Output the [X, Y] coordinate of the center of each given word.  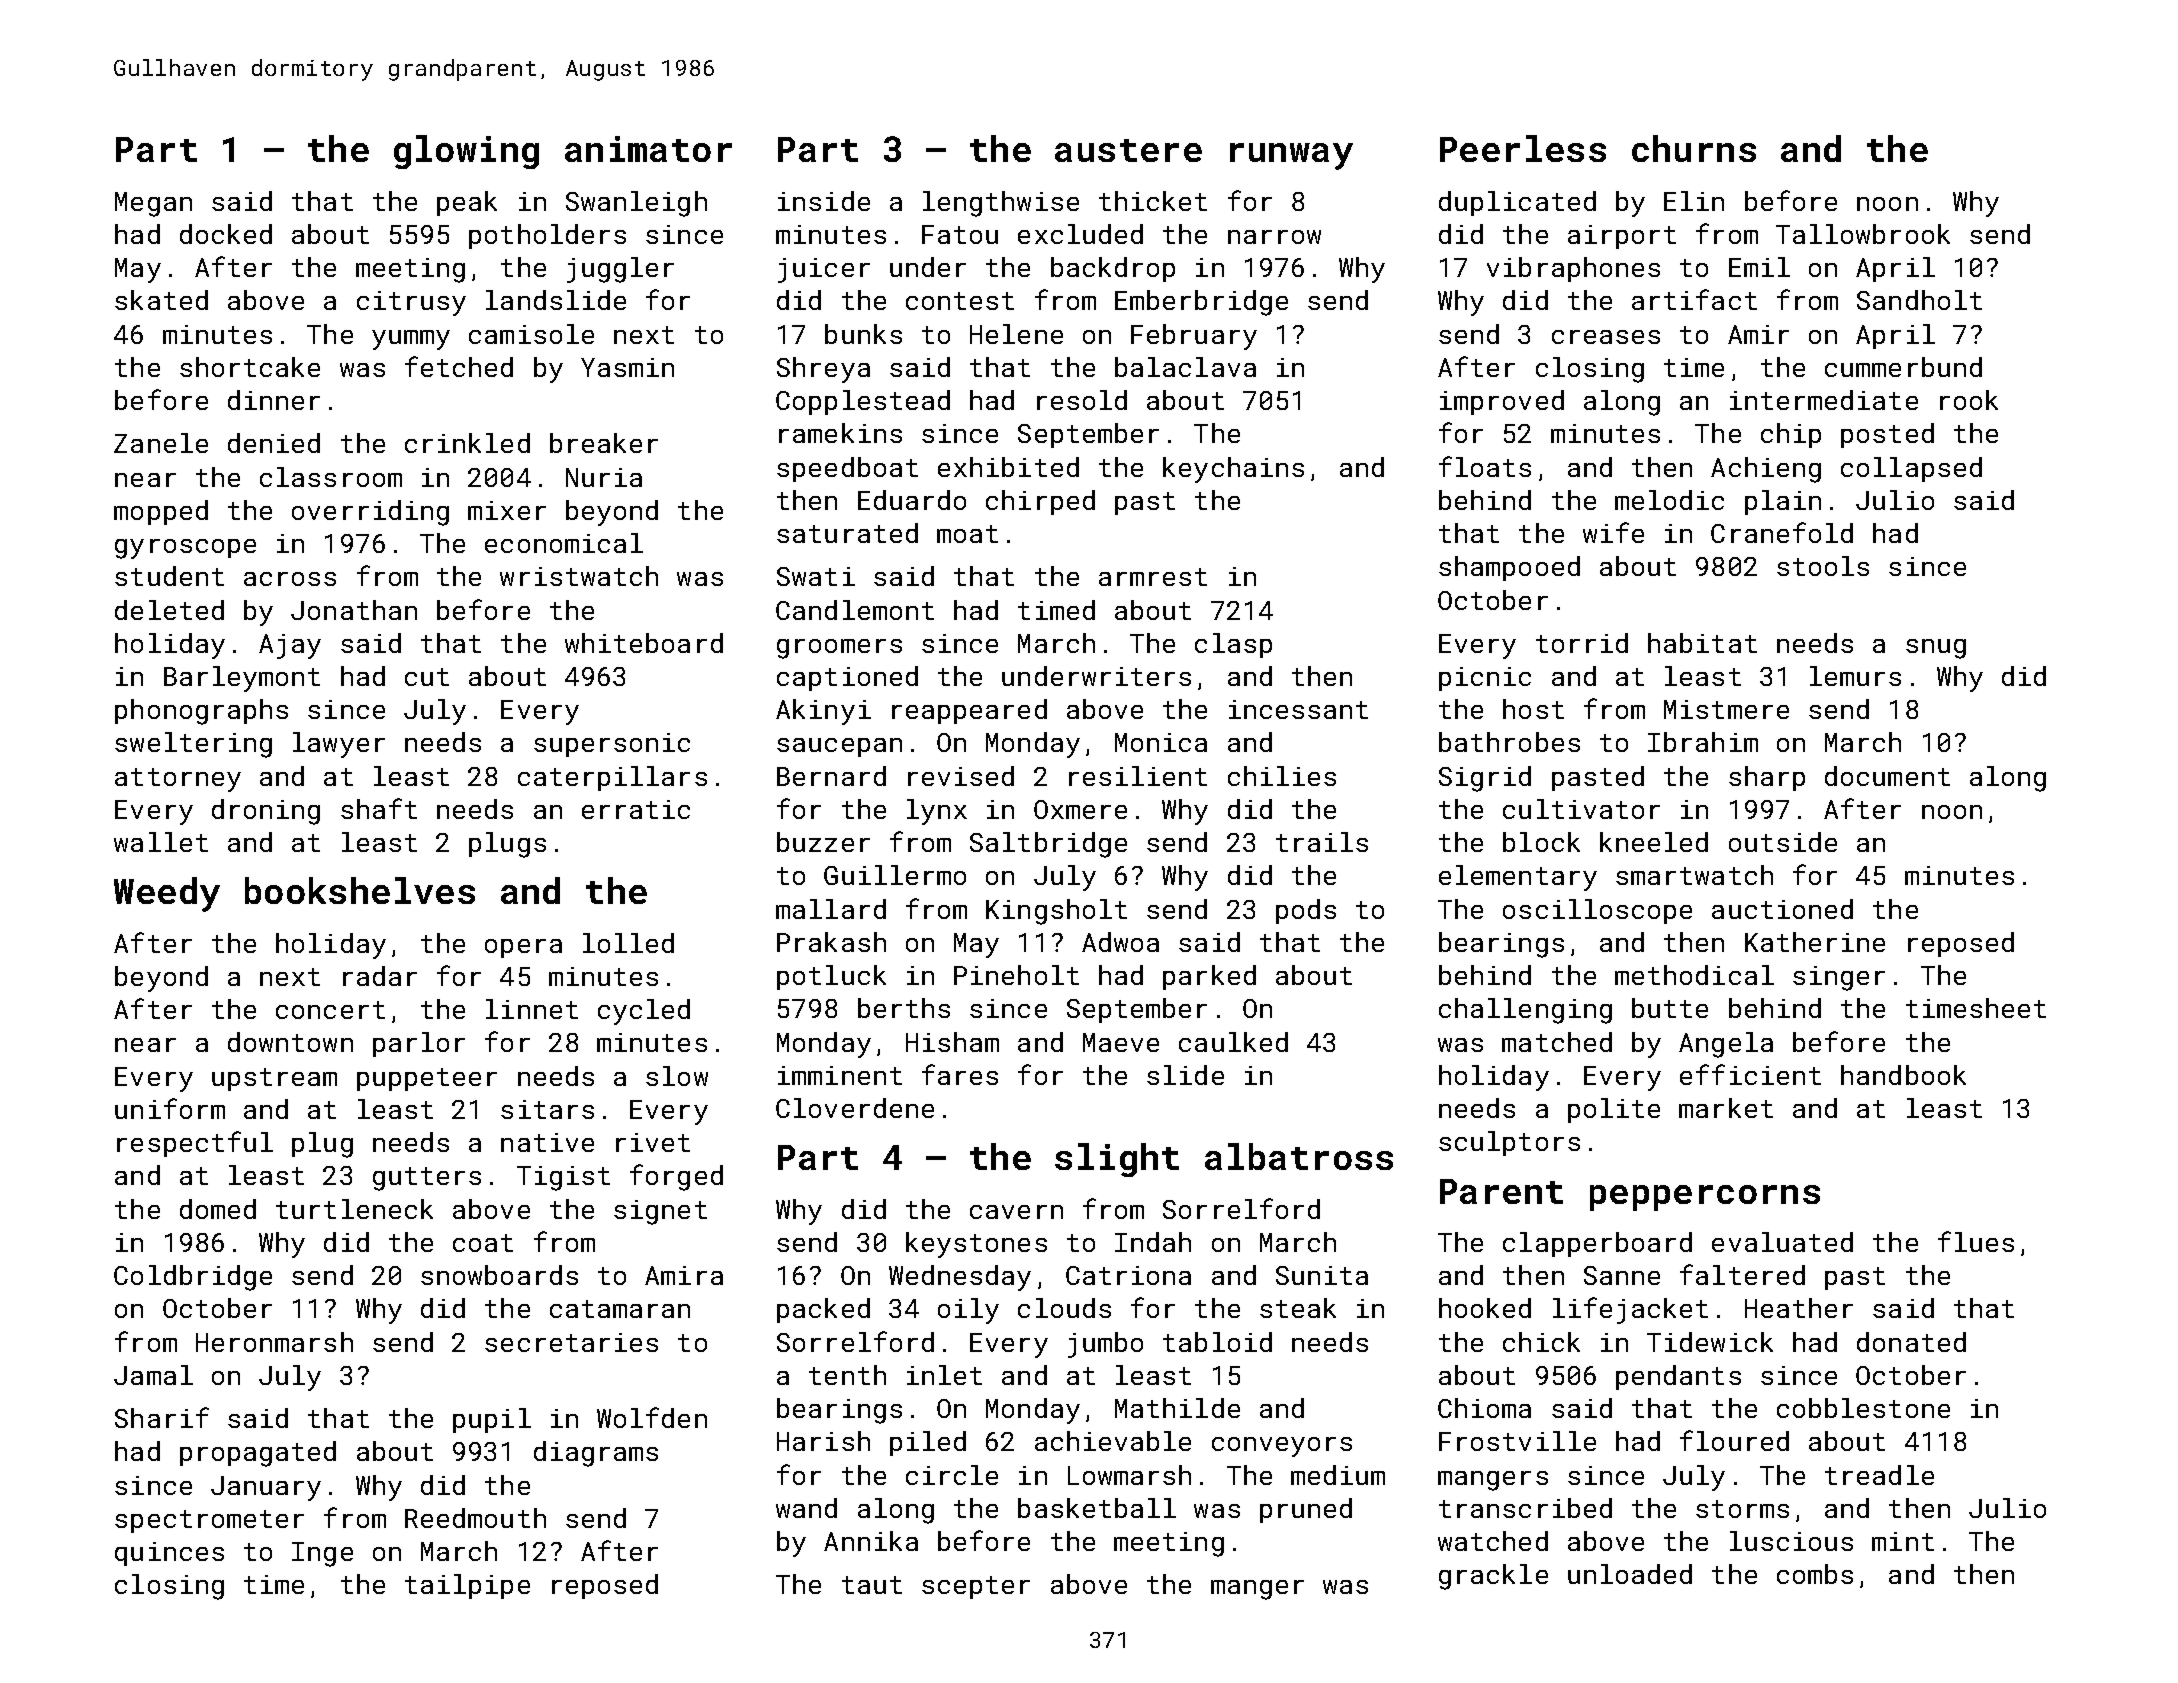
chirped [1040, 502]
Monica [1161, 742]
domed [218, 1209]
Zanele [161, 443]
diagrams [596, 1454]
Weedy [167, 894]
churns [1694, 148]
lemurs [1855, 676]
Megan [153, 204]
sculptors [1509, 1143]
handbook [1903, 1075]
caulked [1233, 1042]
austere [1128, 150]
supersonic [612, 745]
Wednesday [960, 1278]
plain [1783, 502]
